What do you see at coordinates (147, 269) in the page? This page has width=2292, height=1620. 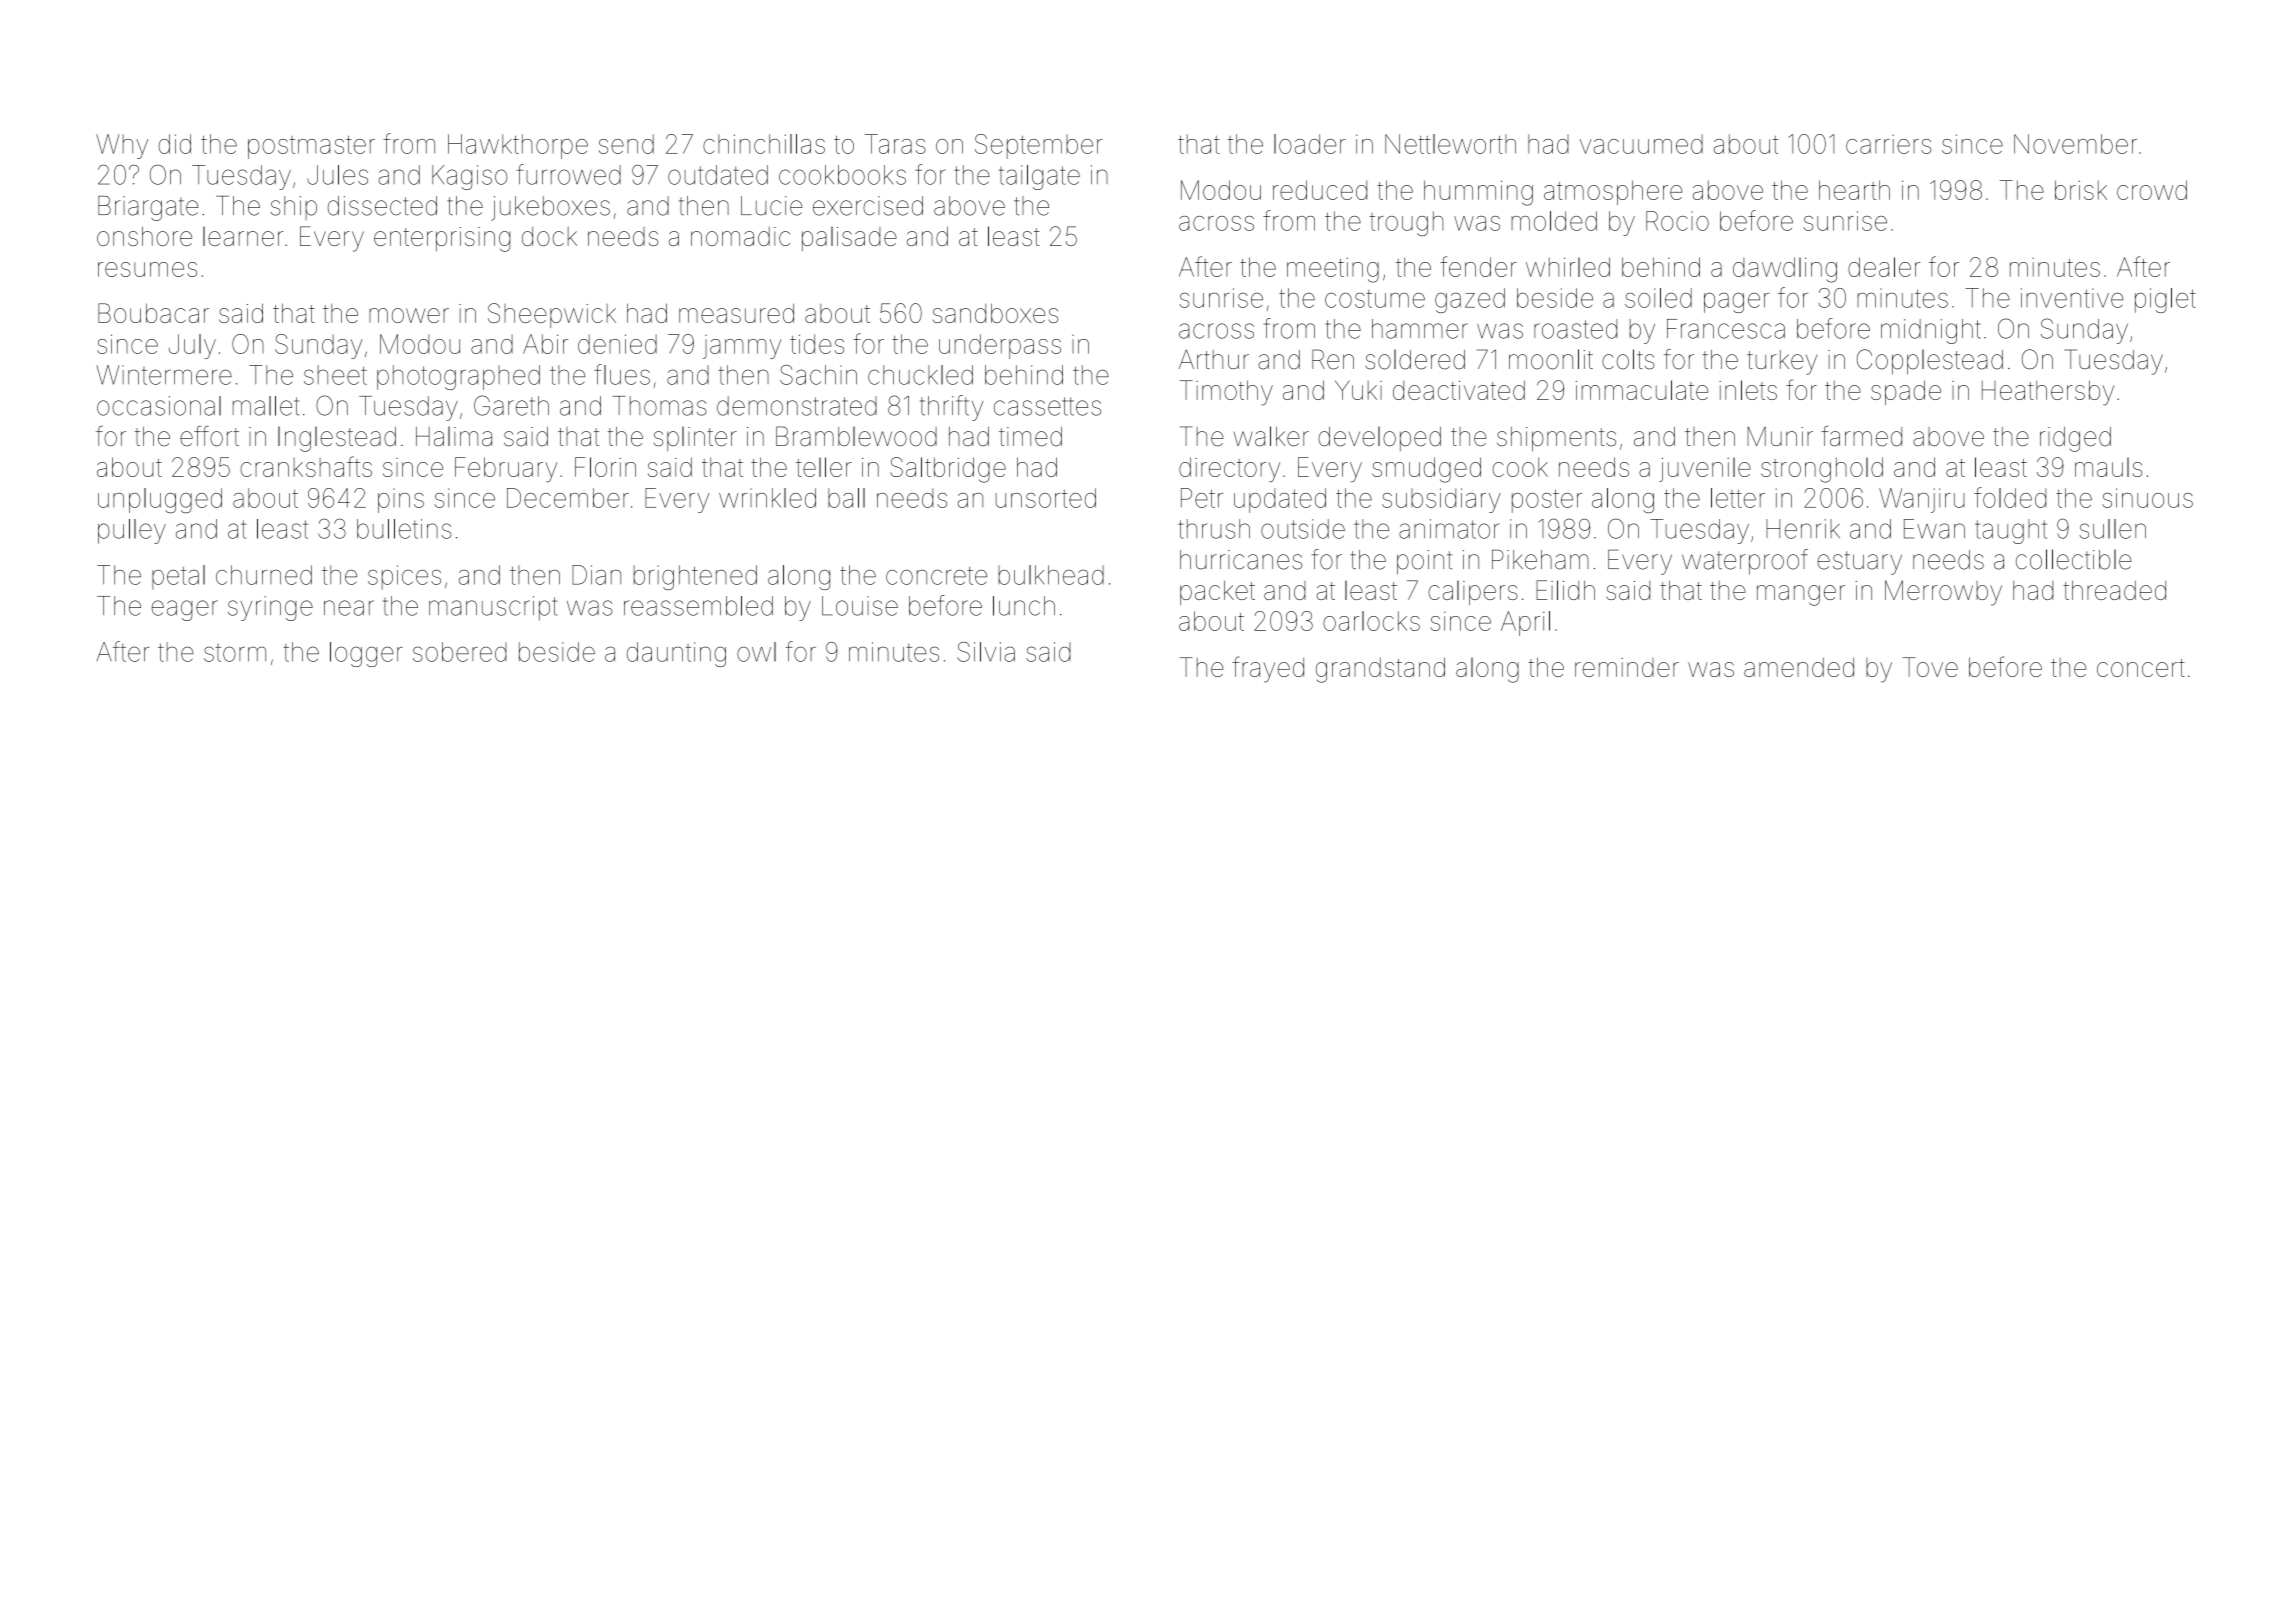 I see `resumes` at bounding box center [147, 269].
